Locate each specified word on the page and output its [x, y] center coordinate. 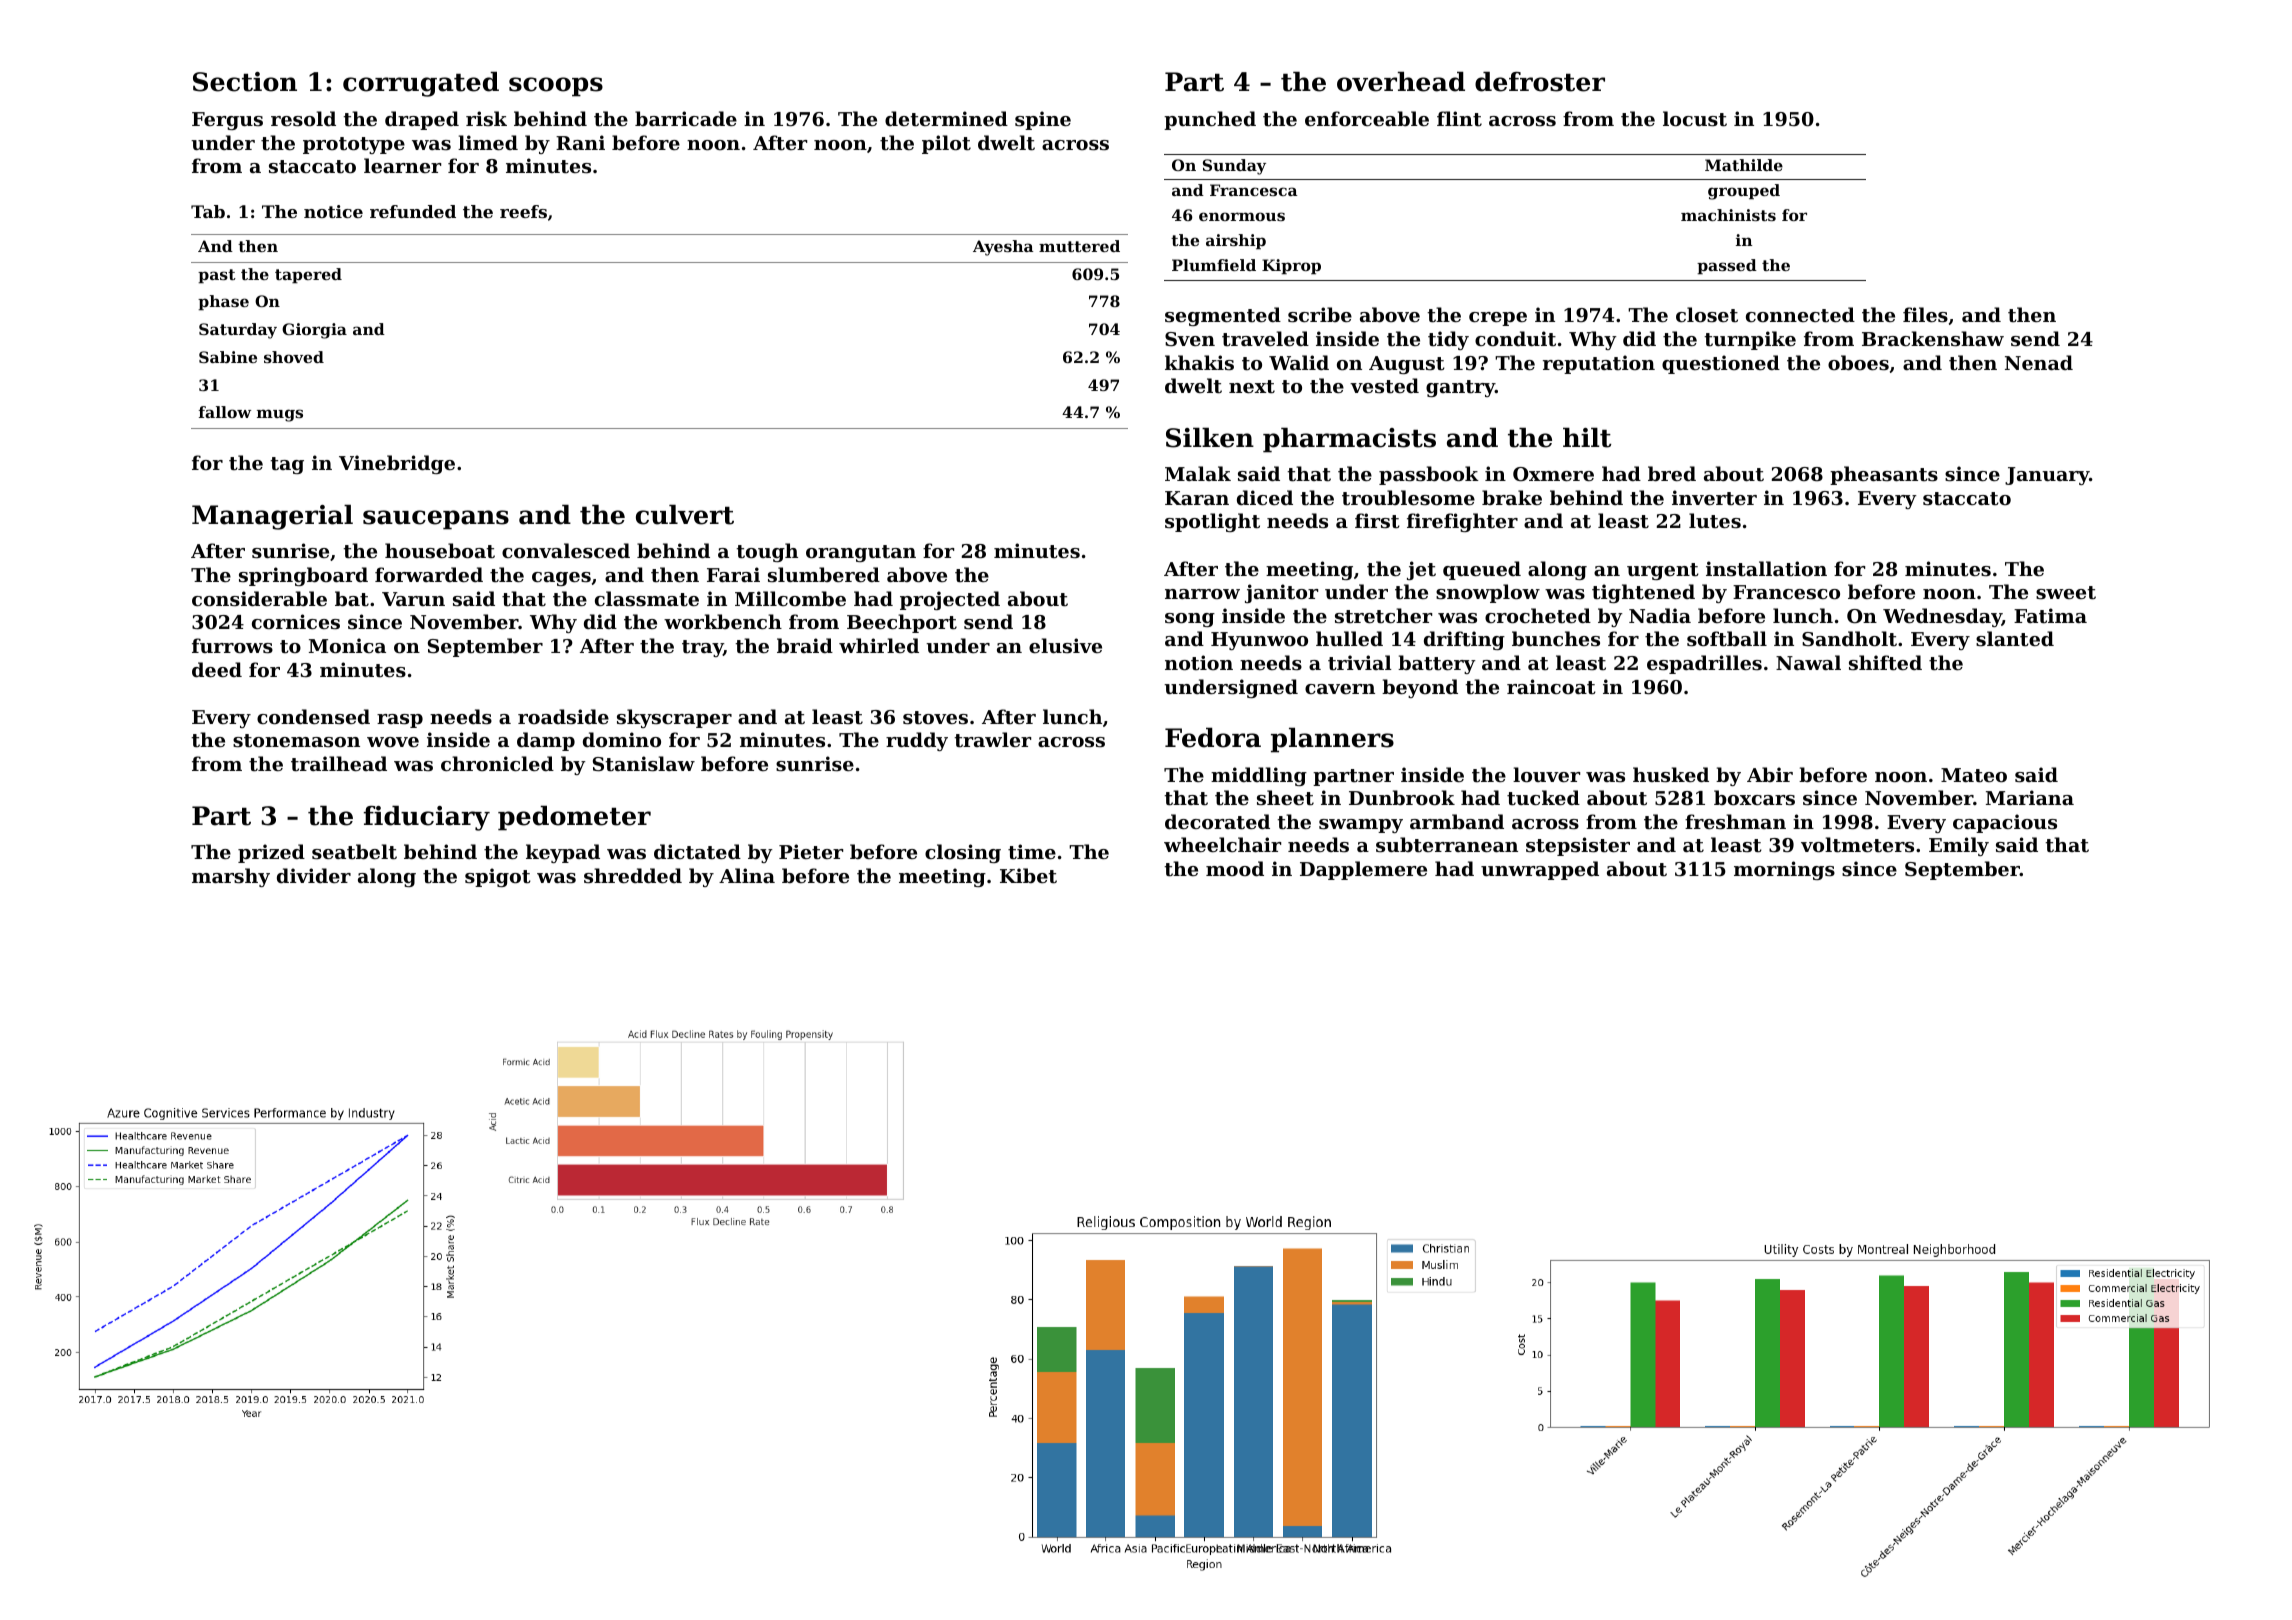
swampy [1361, 826]
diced [1265, 497]
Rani [580, 142]
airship [1236, 242]
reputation [1599, 364]
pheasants [1884, 475]
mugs [280, 415]
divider [314, 875]
